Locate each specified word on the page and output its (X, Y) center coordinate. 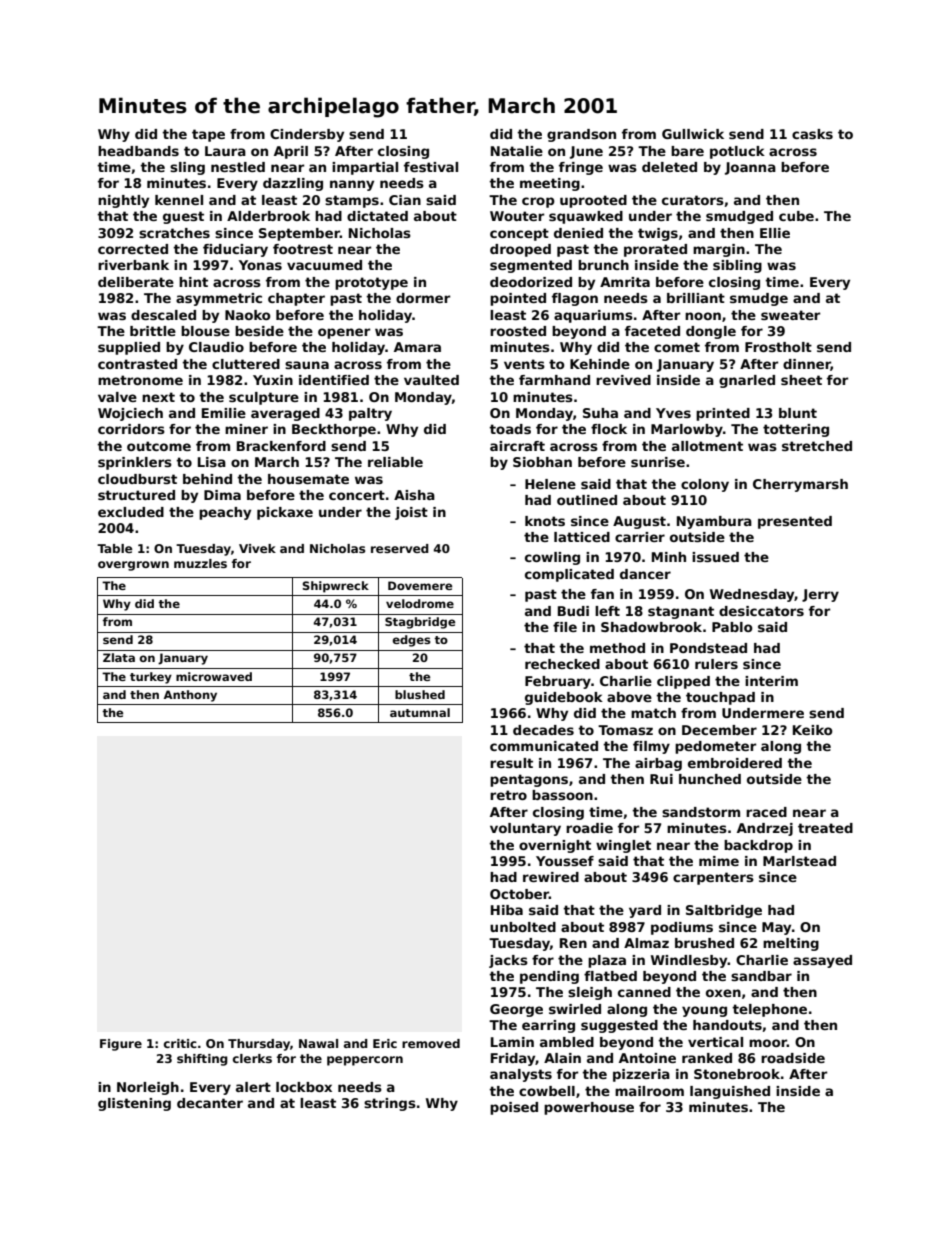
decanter (210, 1103)
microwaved (214, 676)
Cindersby (307, 135)
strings (390, 1104)
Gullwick (693, 134)
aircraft (517, 446)
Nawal (318, 1043)
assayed (822, 961)
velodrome (420, 603)
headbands (138, 151)
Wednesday (752, 595)
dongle (711, 332)
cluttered (246, 364)
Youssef (565, 861)
